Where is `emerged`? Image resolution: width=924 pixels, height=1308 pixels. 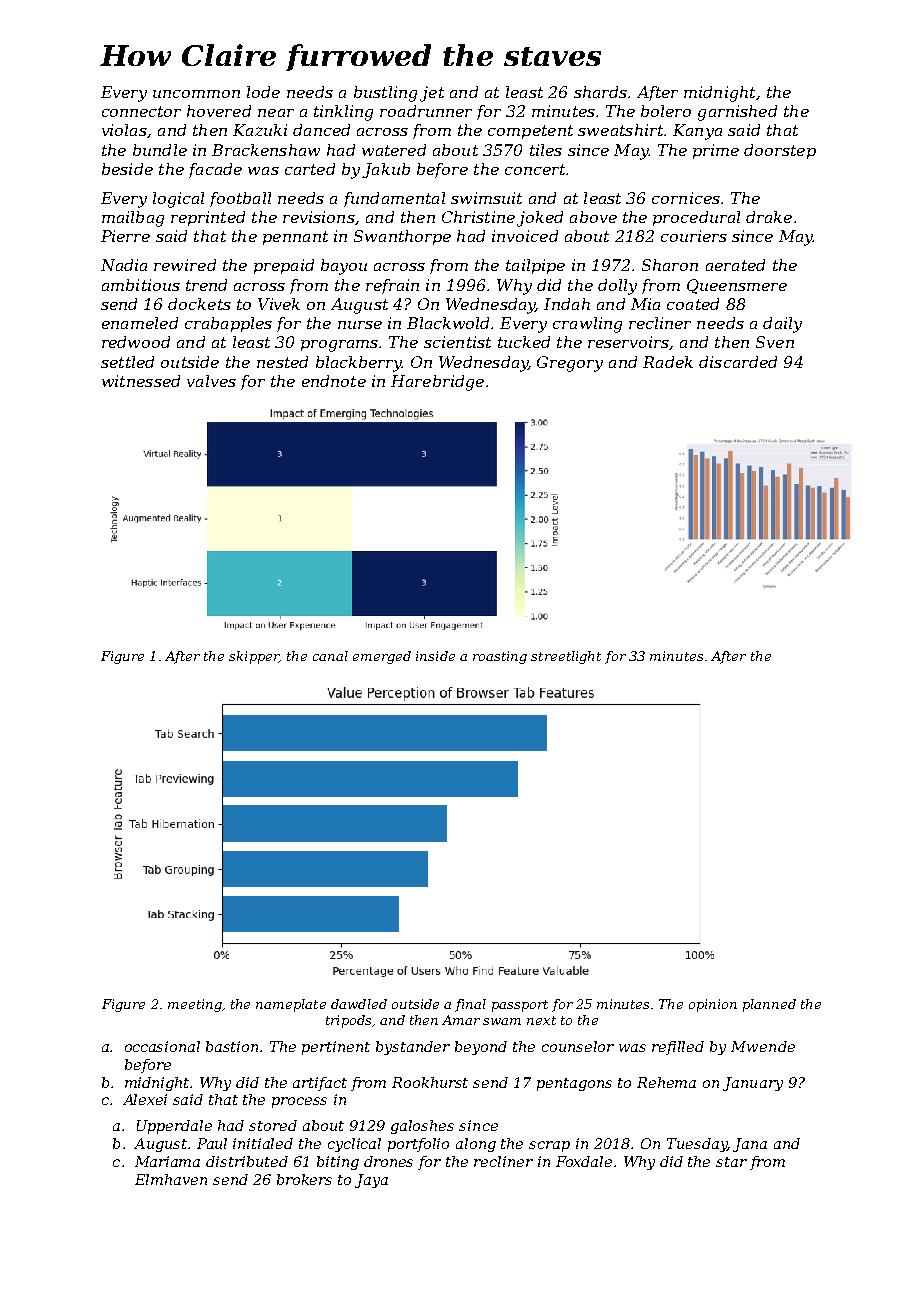
emerged is located at coordinates (382, 657).
